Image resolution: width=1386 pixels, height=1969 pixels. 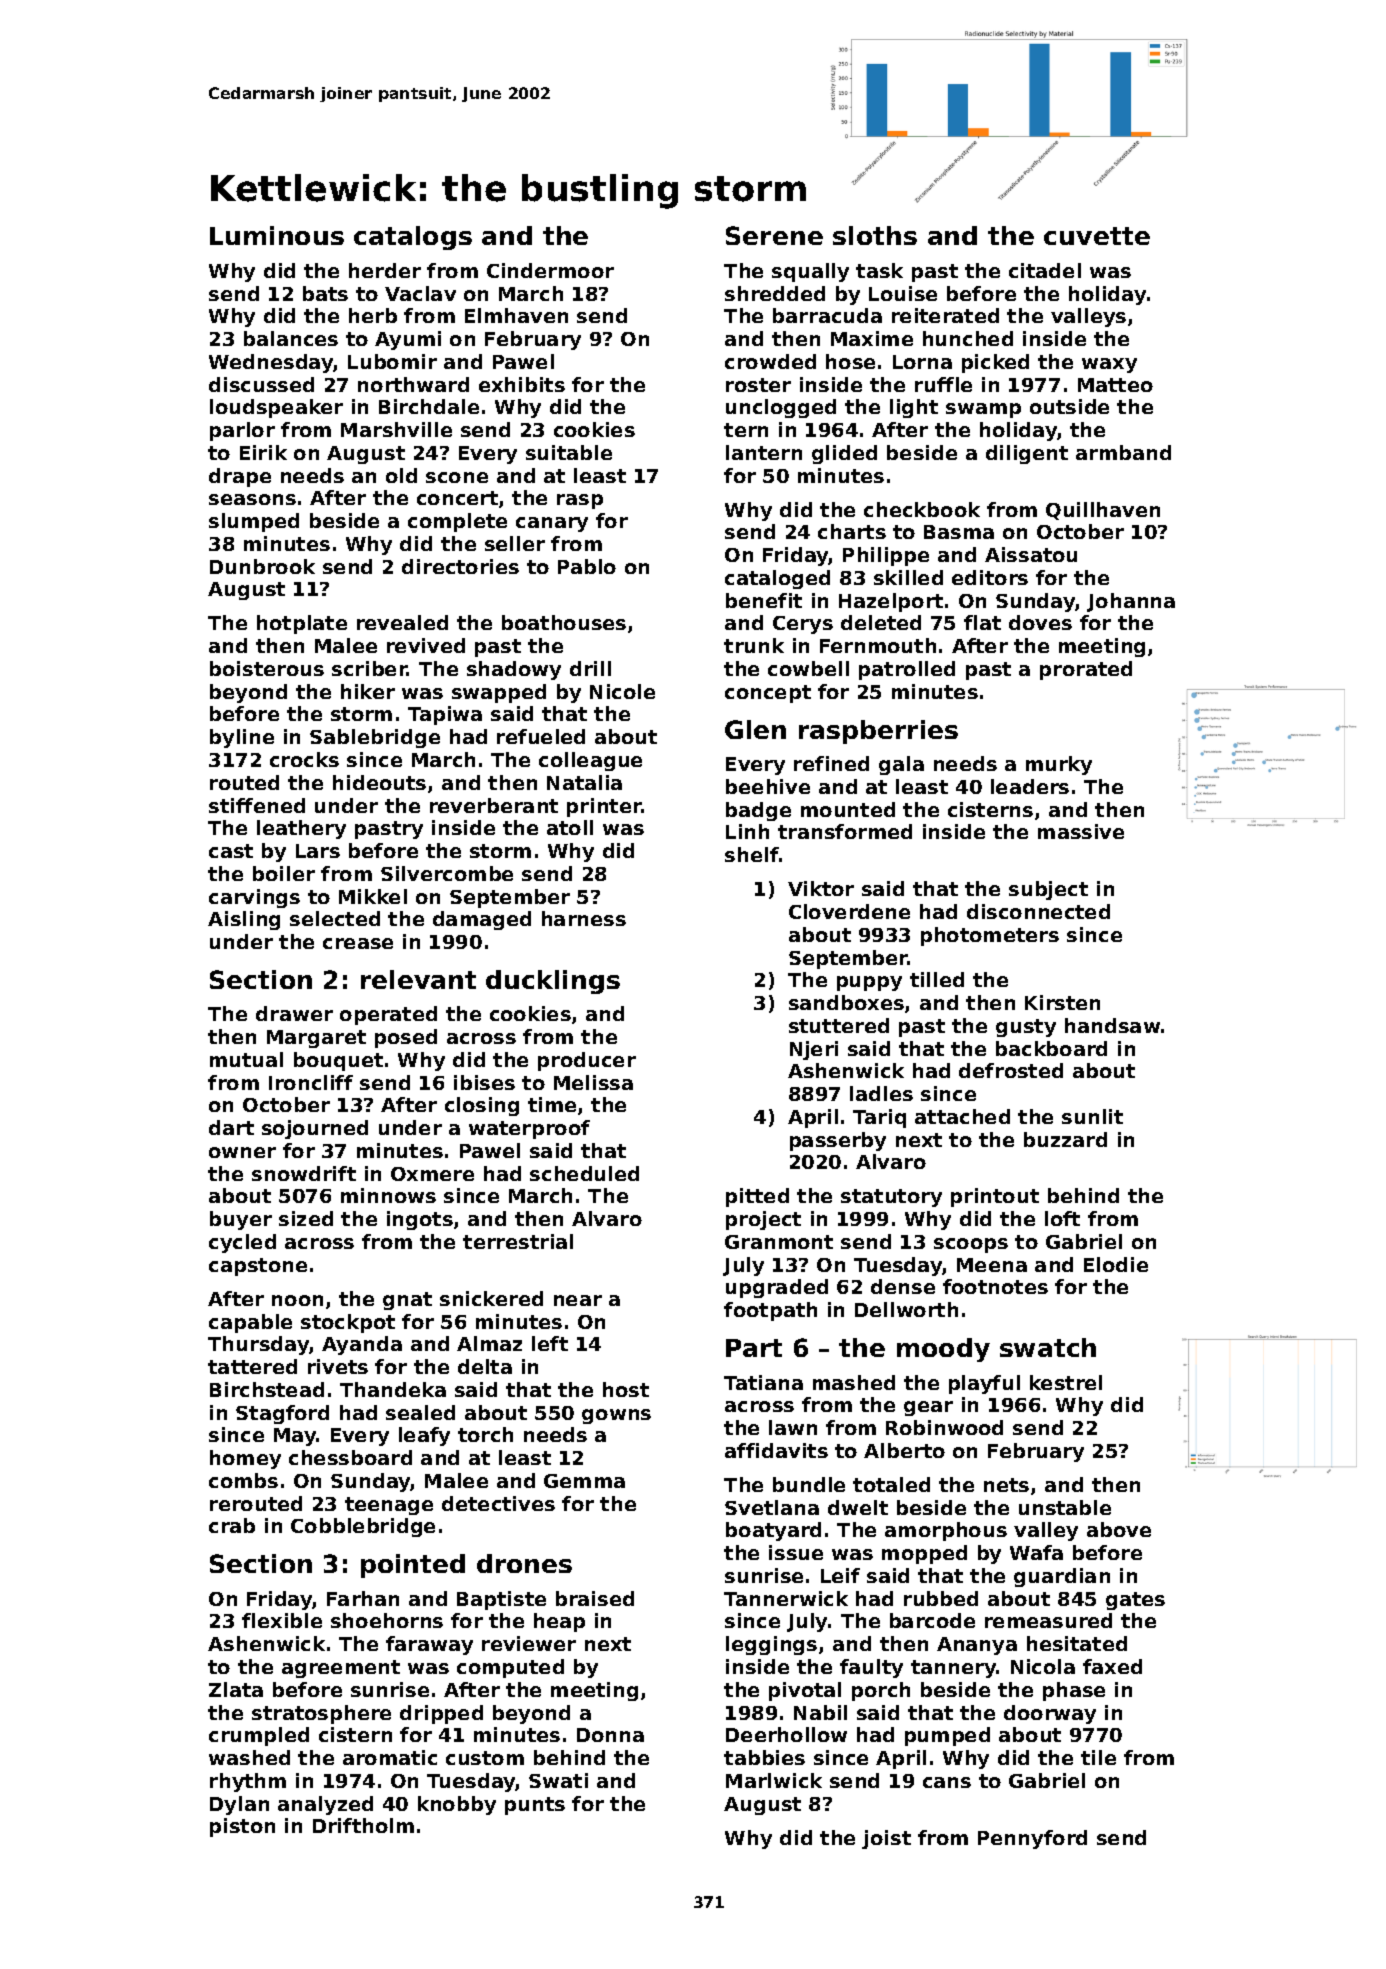 What do you see at coordinates (1081, 831) in the page?
I see `massive` at bounding box center [1081, 831].
